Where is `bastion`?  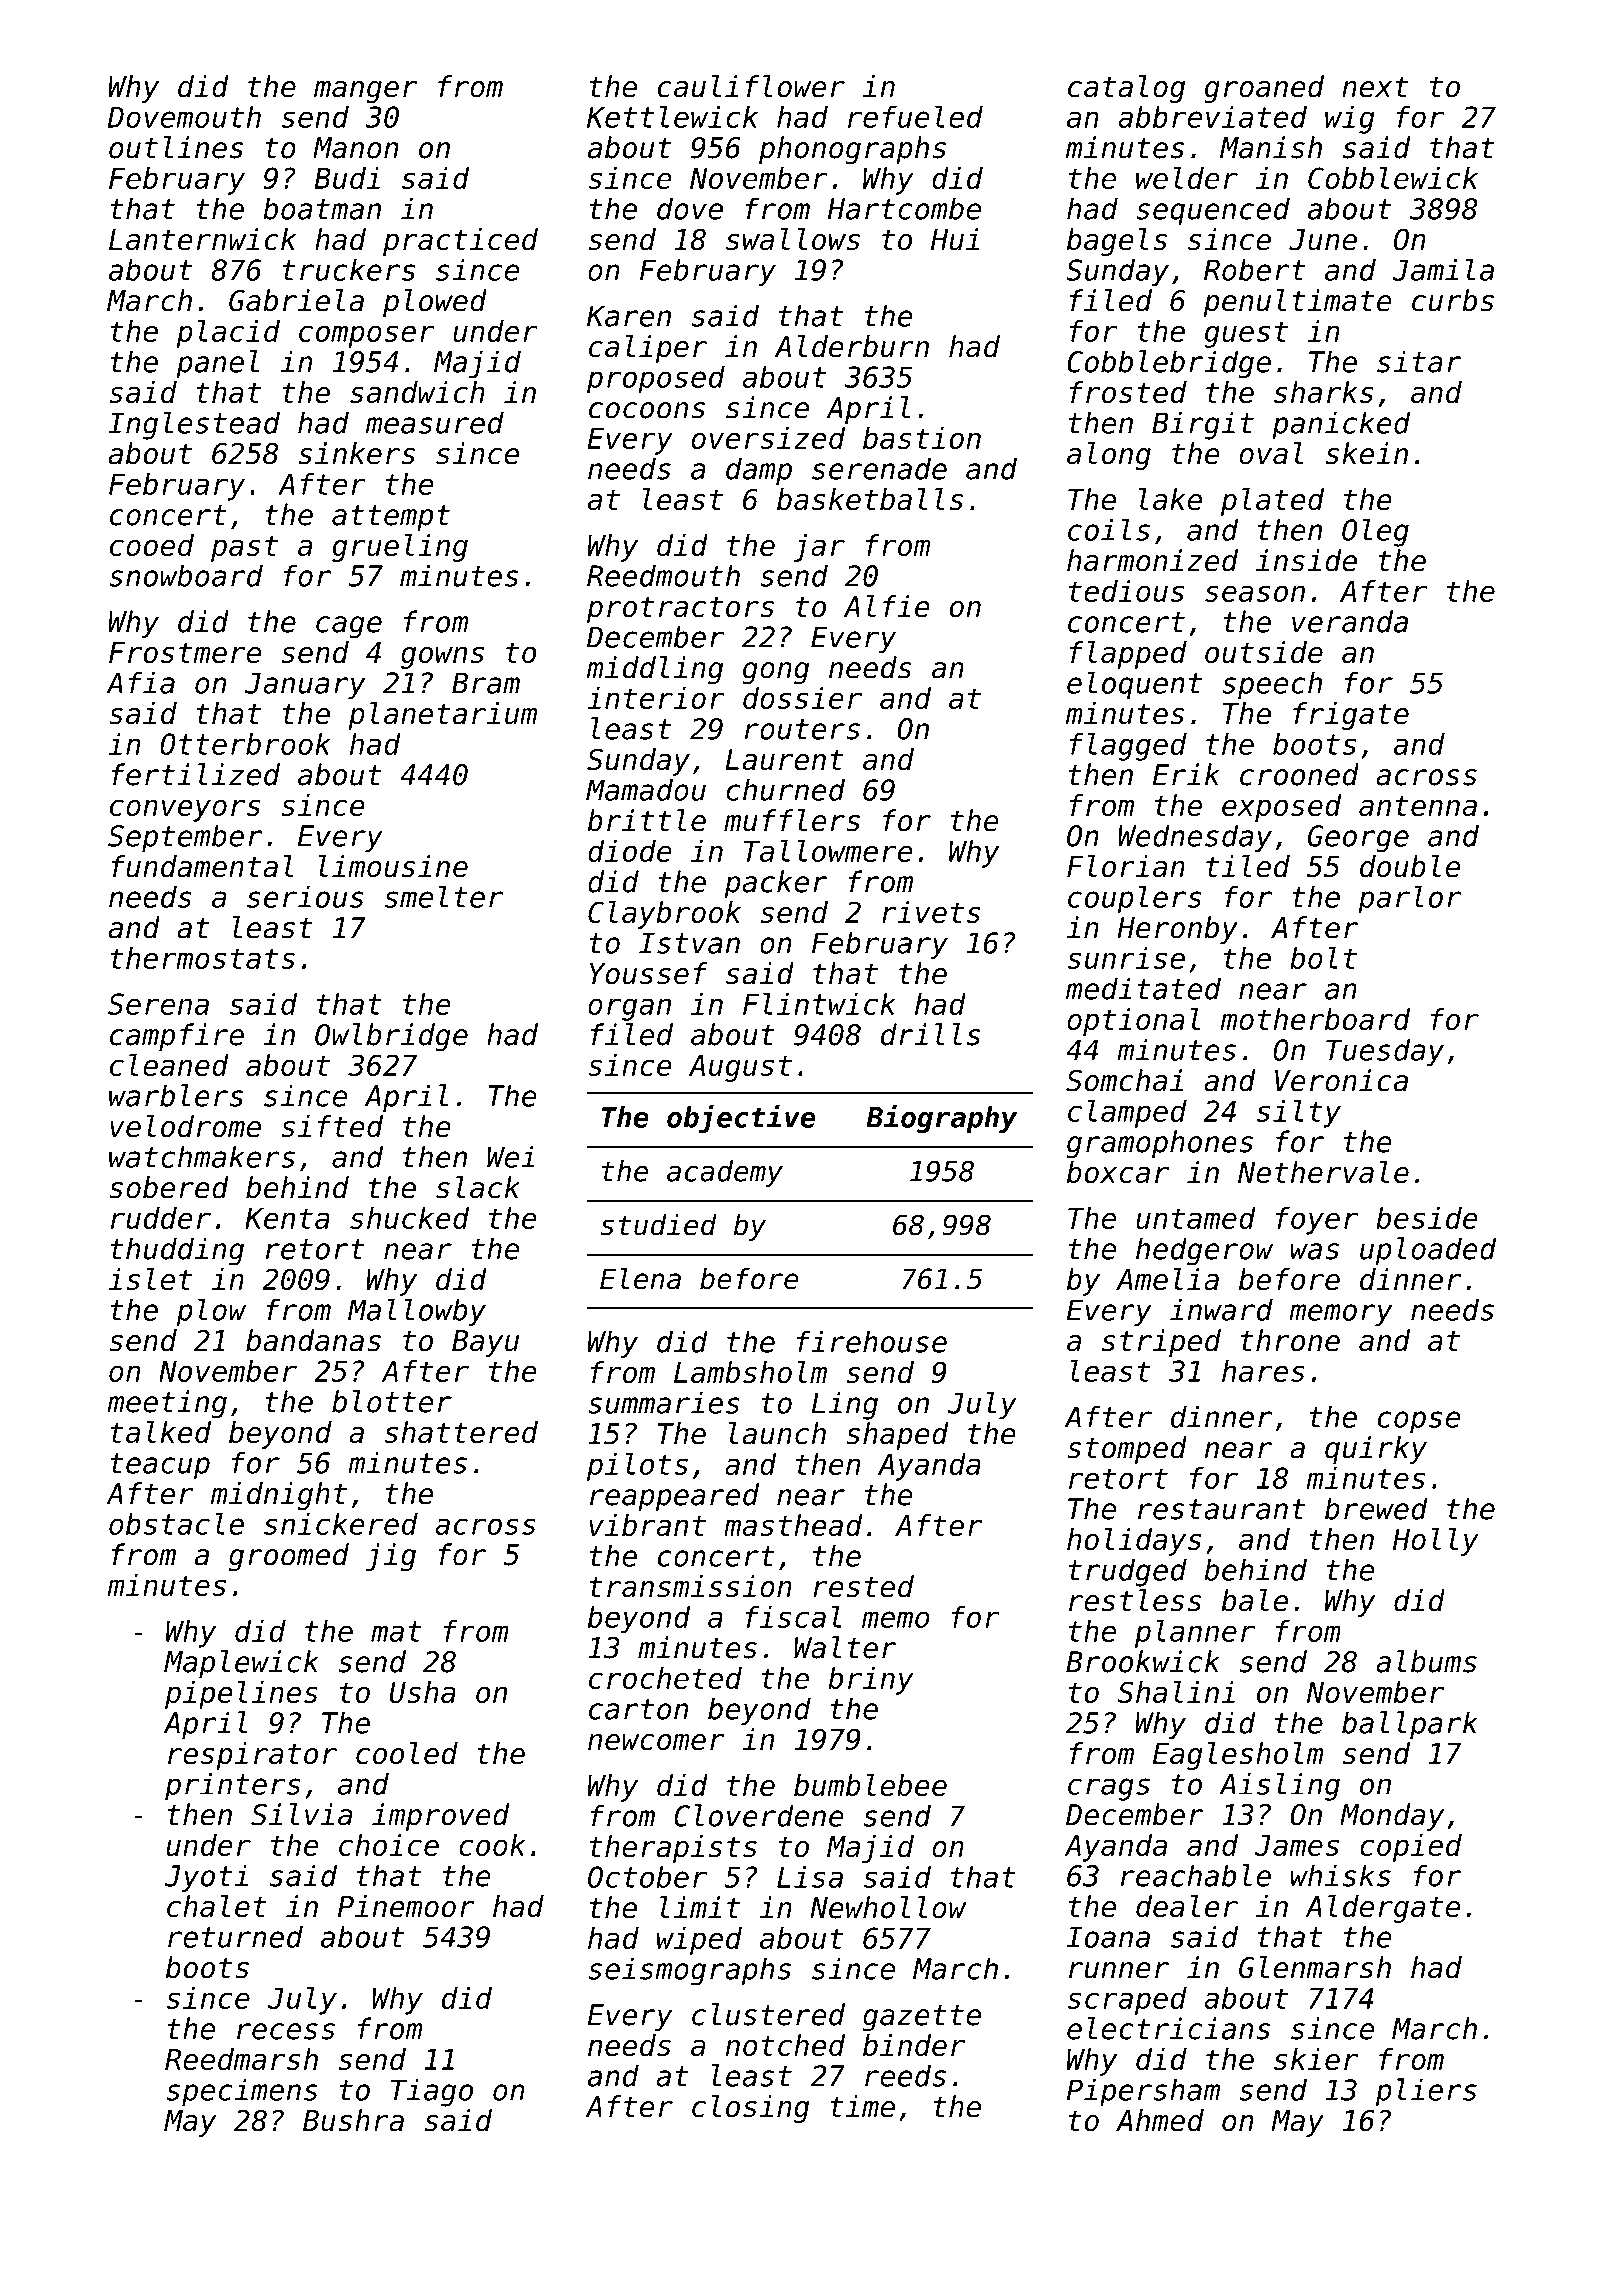
bastion is located at coordinates (922, 438).
